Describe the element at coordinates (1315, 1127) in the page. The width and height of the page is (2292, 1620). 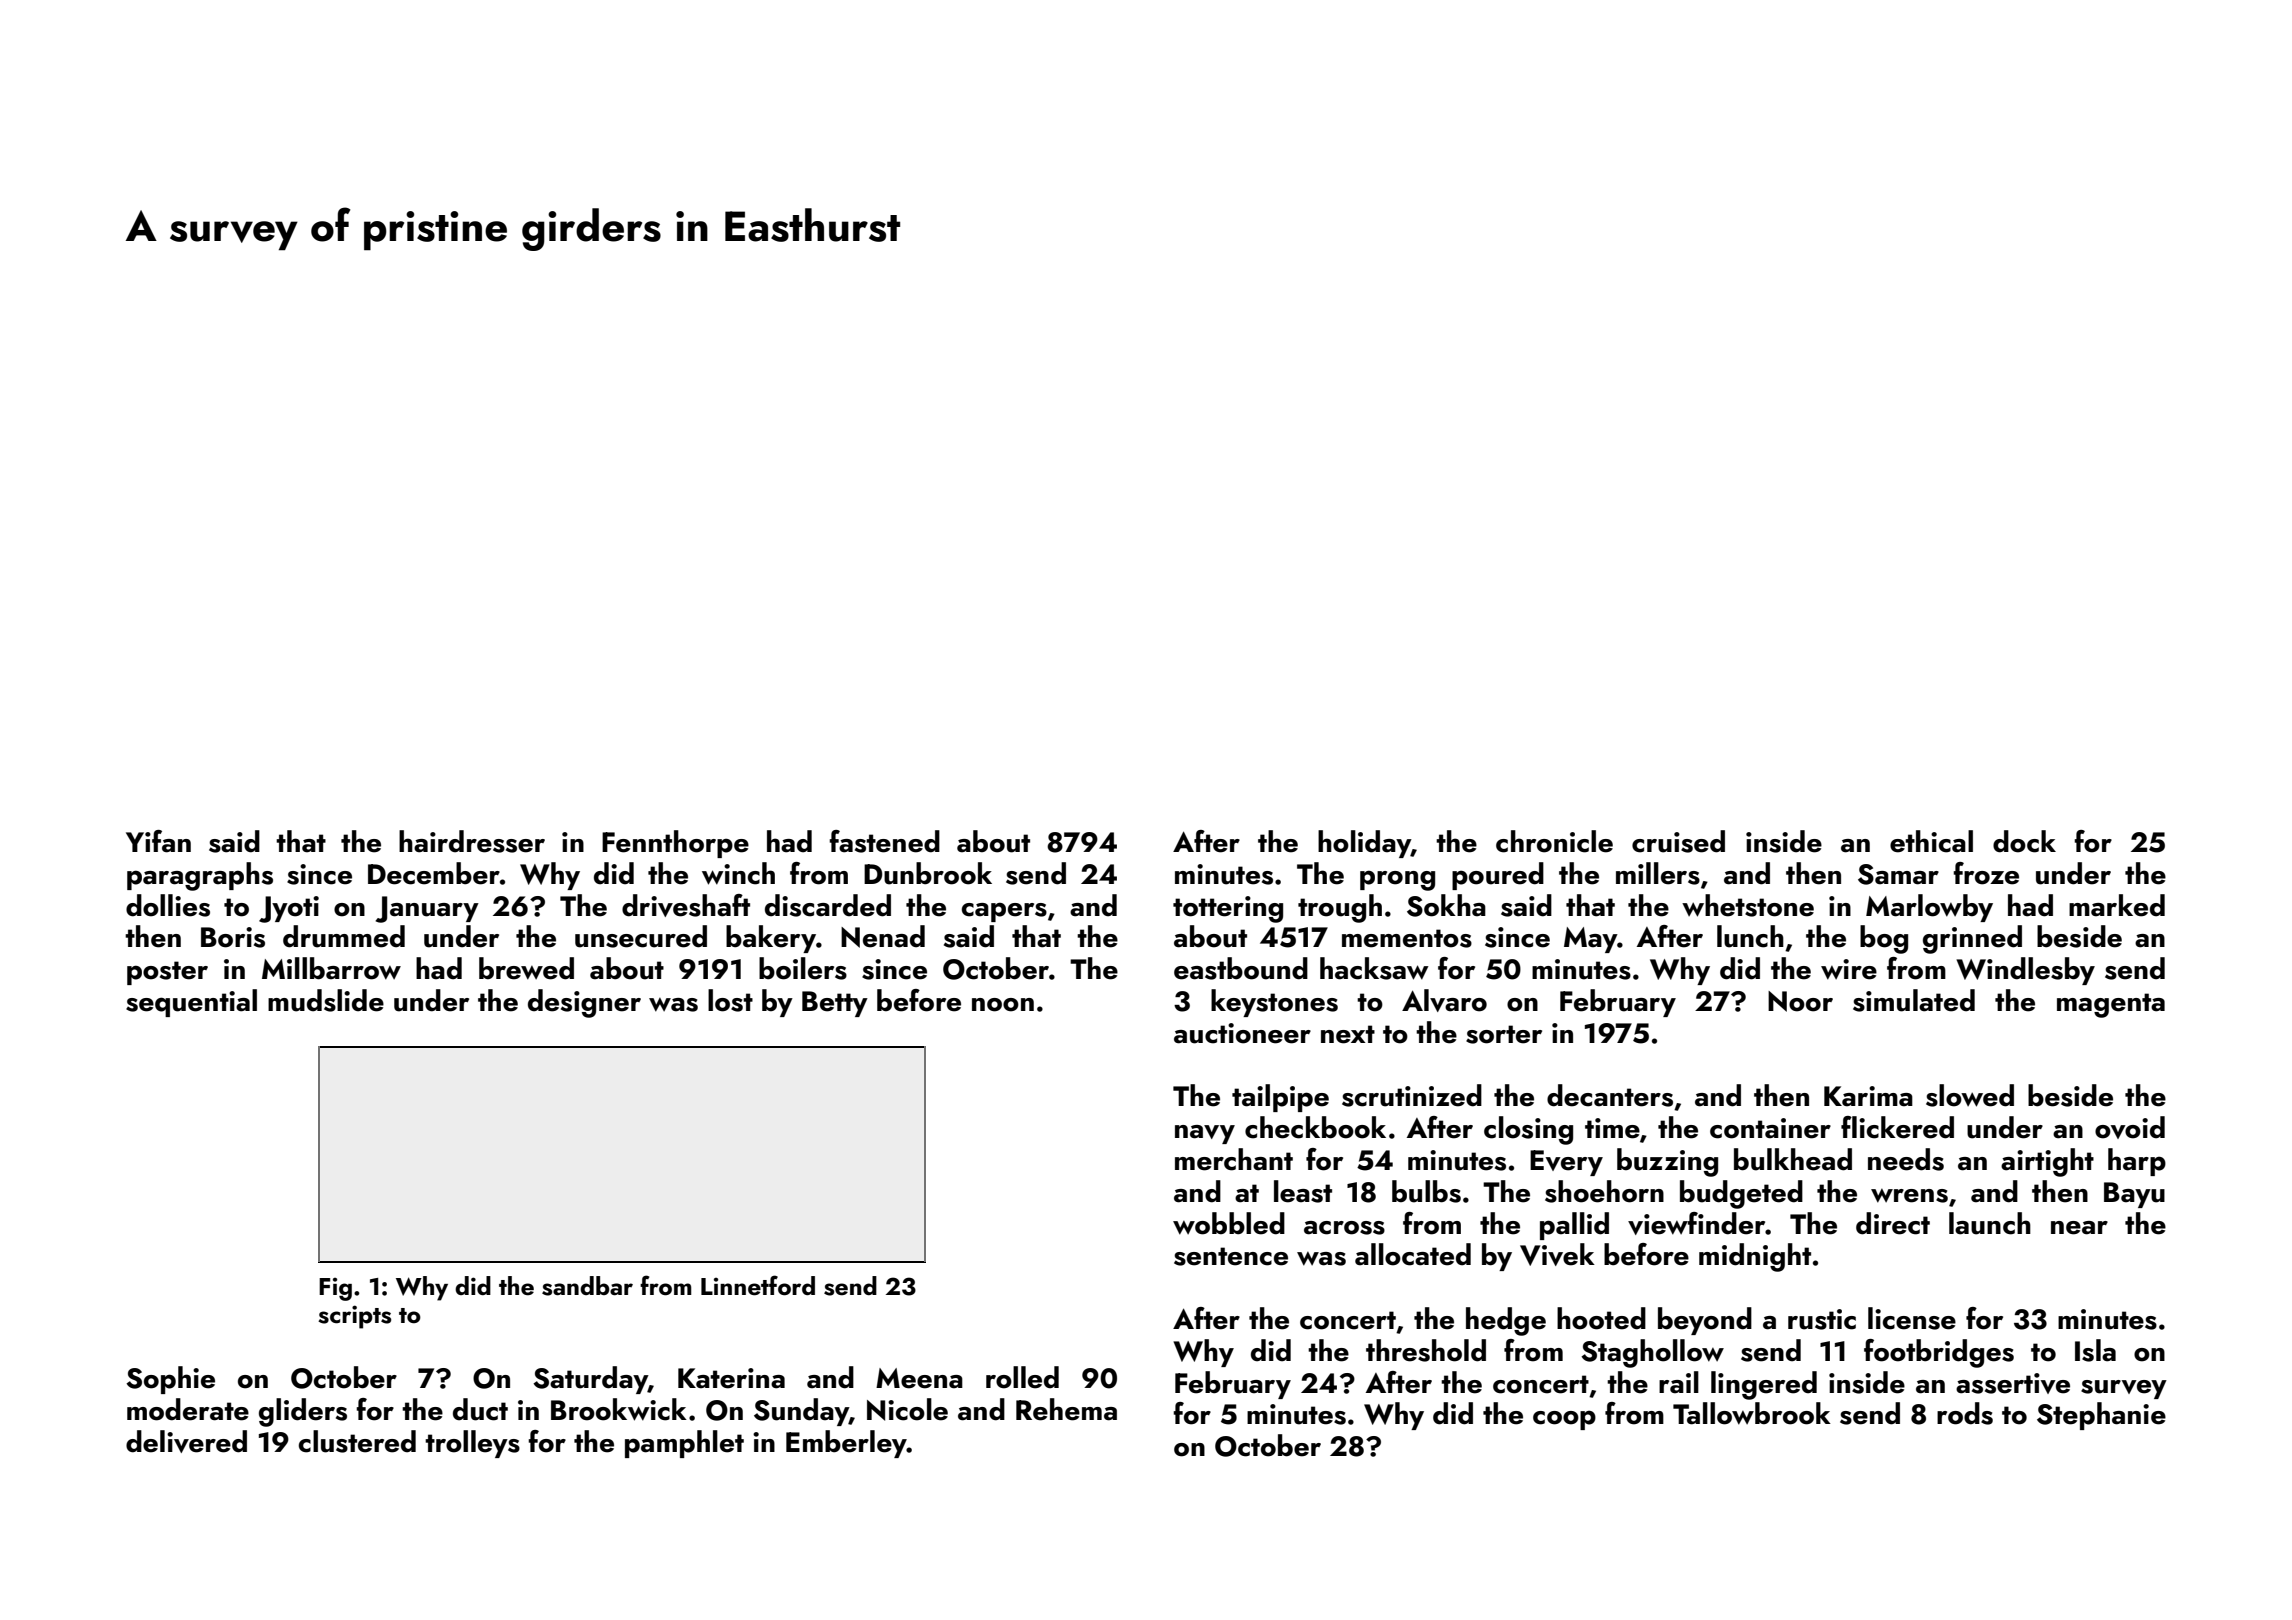
I see `checkbook` at that location.
